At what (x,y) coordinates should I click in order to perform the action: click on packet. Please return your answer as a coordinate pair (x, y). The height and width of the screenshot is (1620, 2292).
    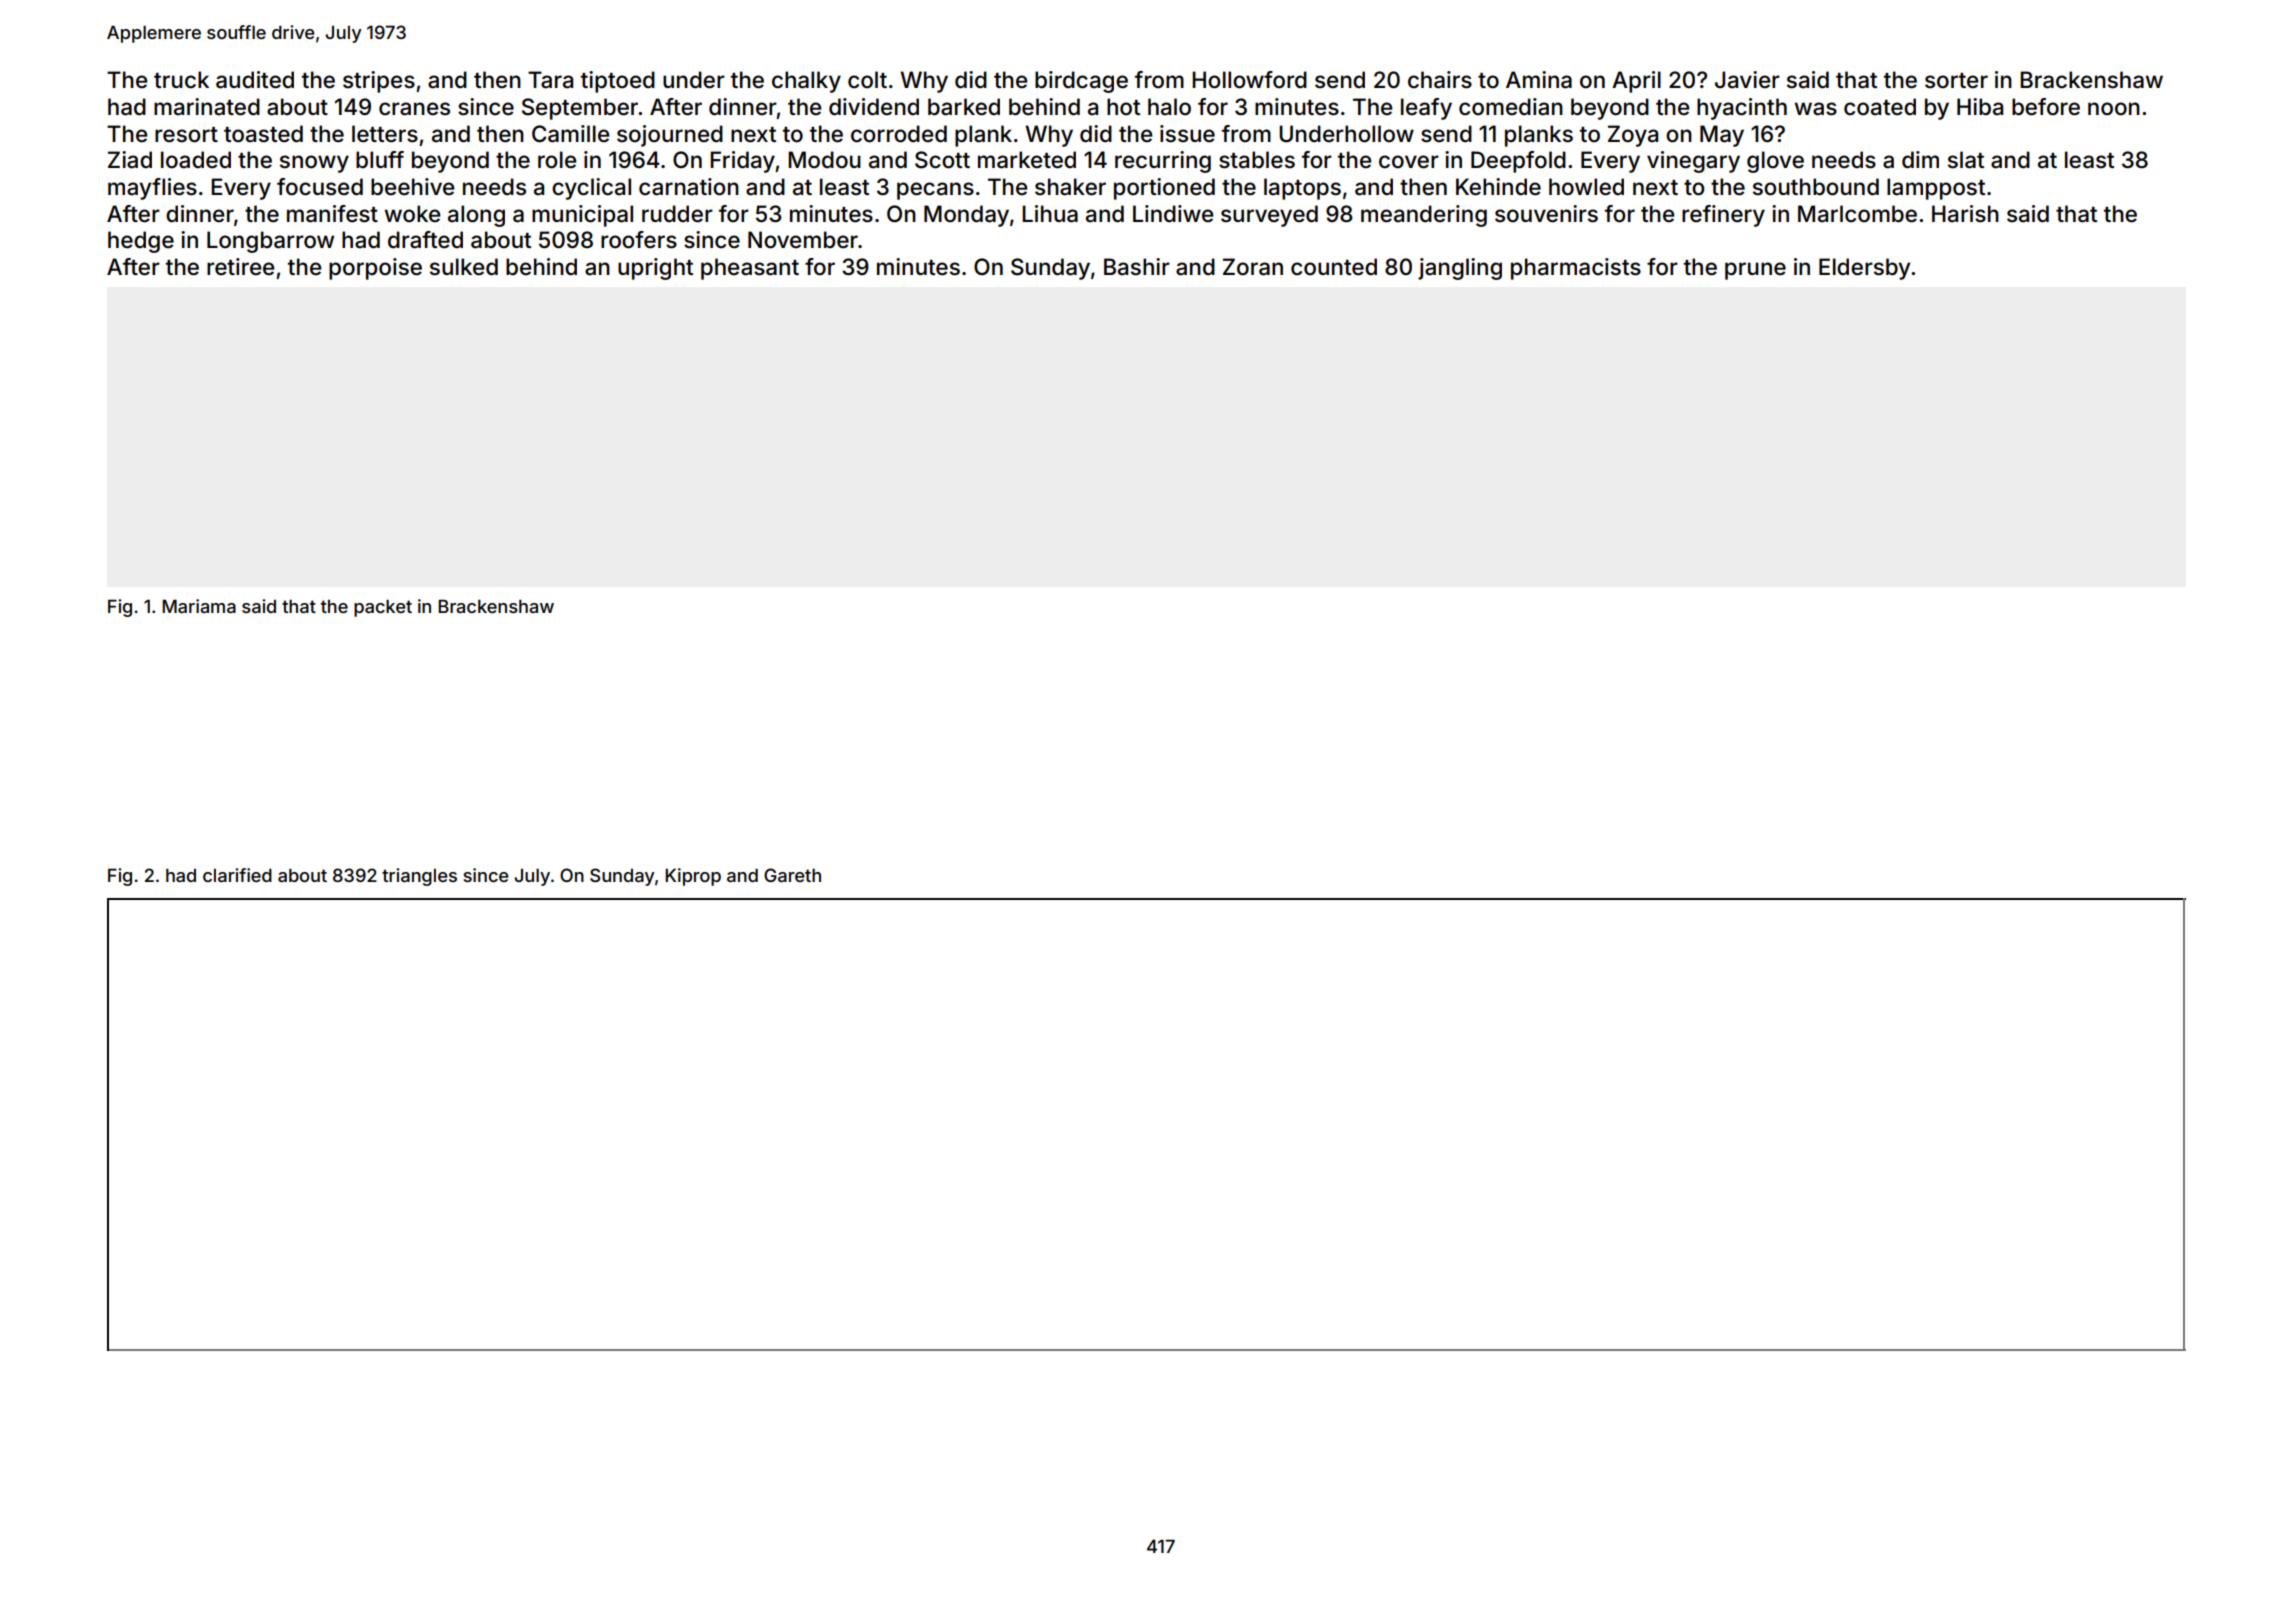
    Looking at the image, I should click on (383, 608).
